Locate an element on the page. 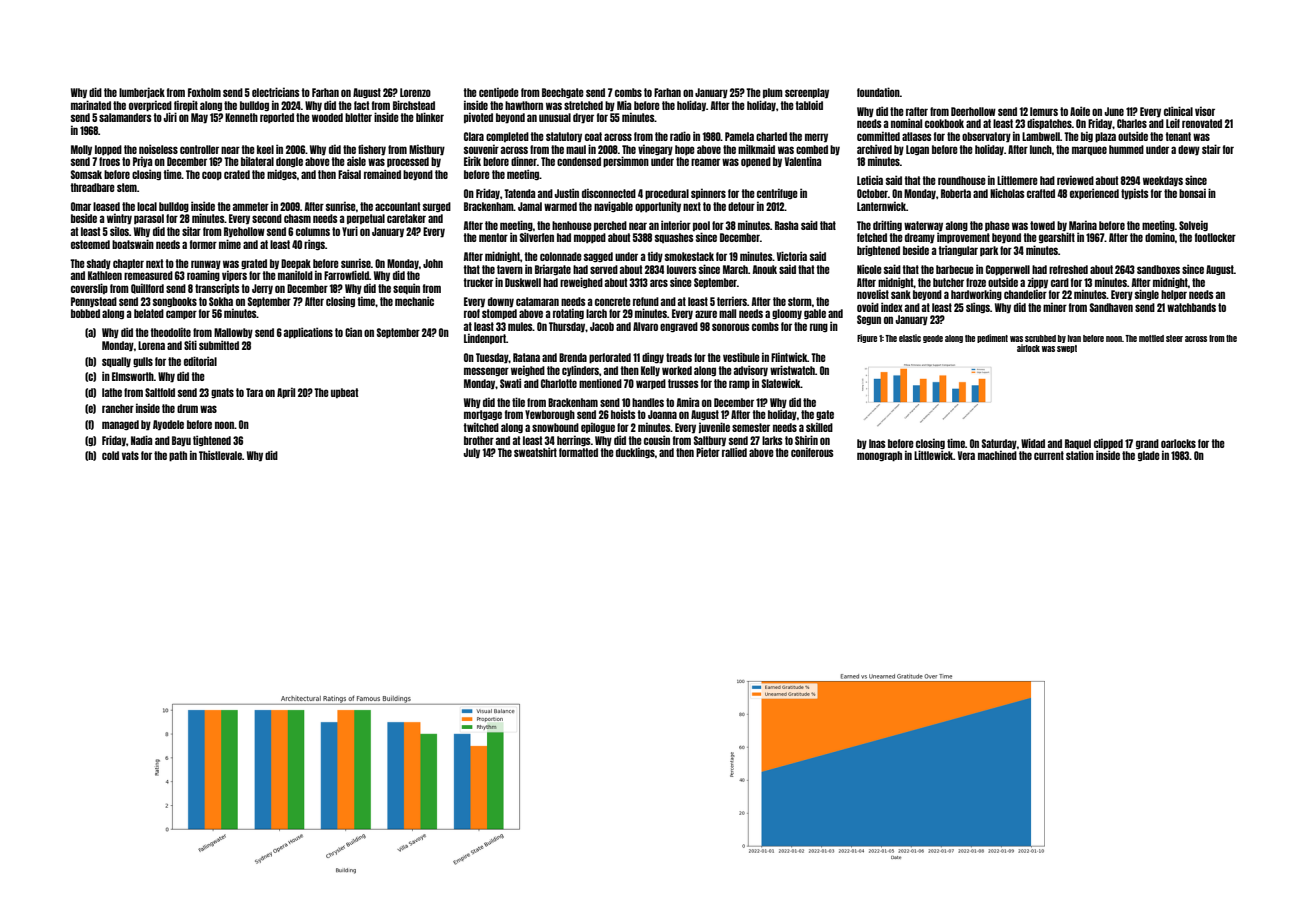 This document has height=924, width=1308. spinners is located at coordinates (708, 193).
